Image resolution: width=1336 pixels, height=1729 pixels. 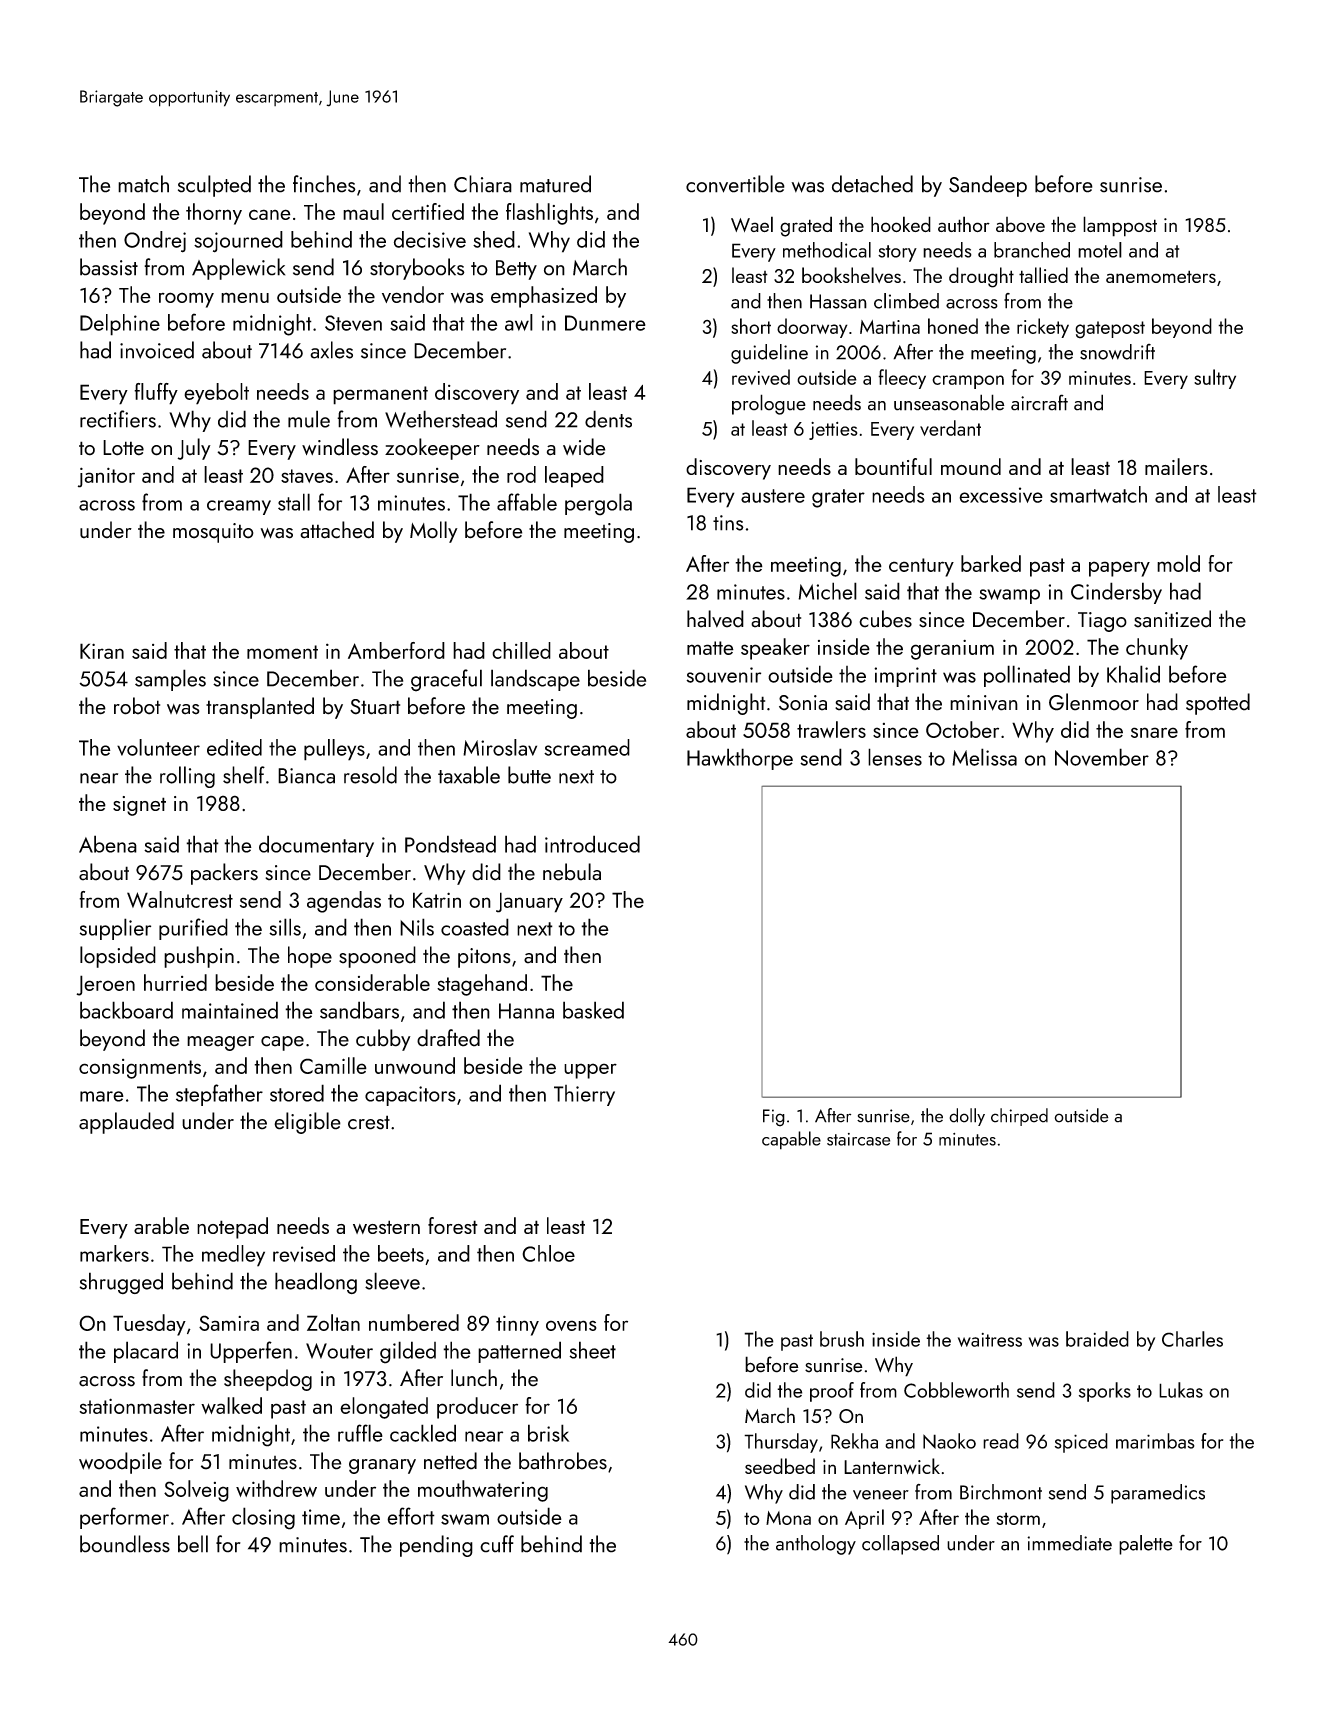 I want to click on butte, so click(x=529, y=775).
